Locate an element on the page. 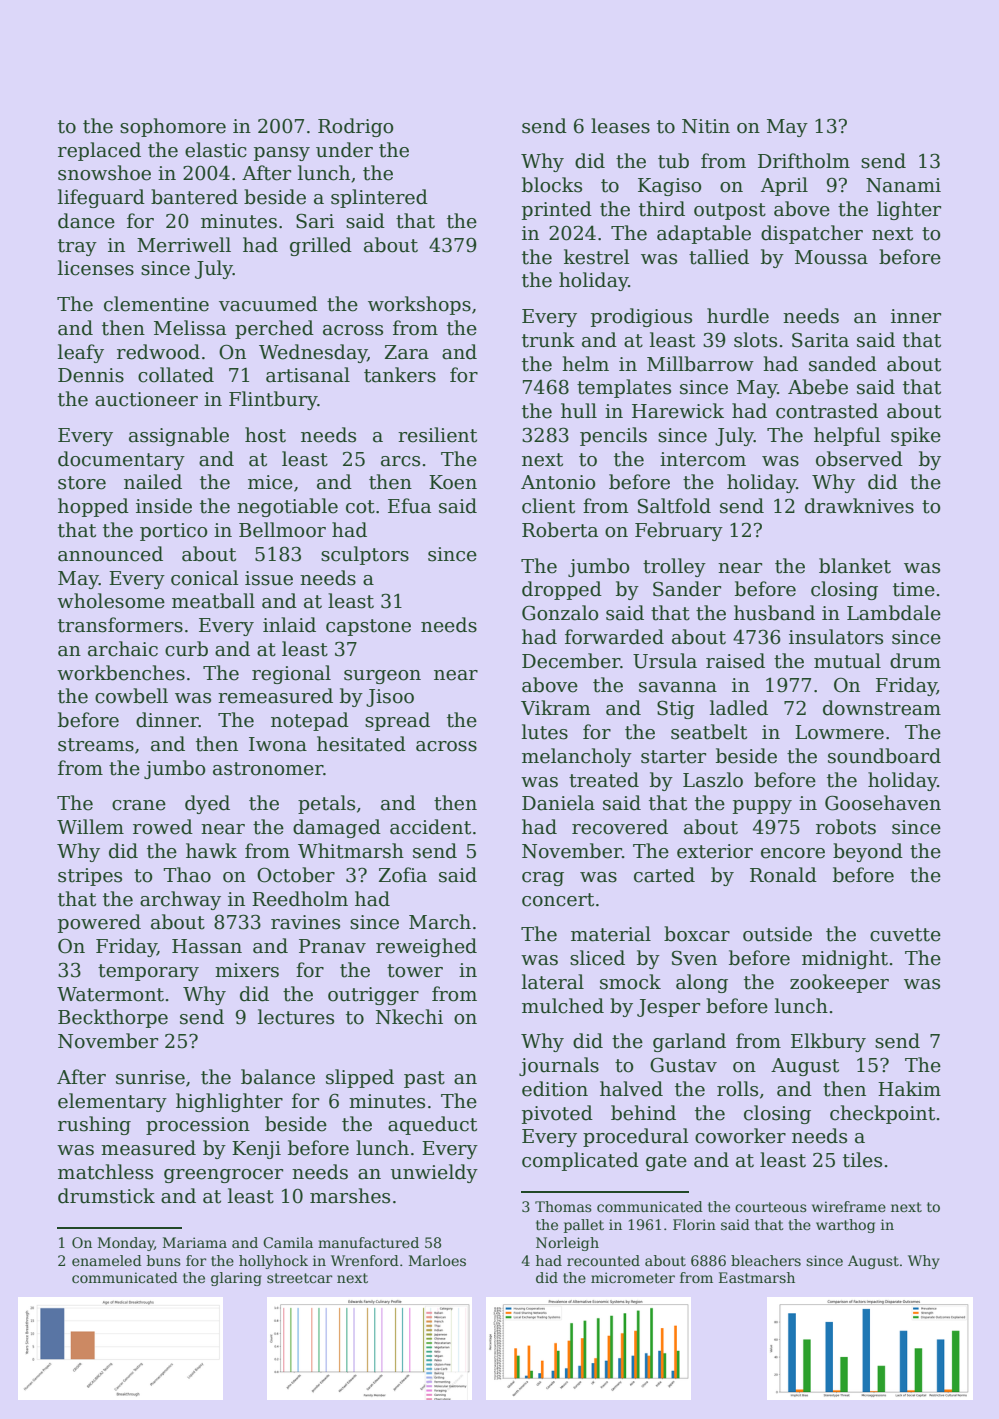  cuvette is located at coordinates (905, 935).
